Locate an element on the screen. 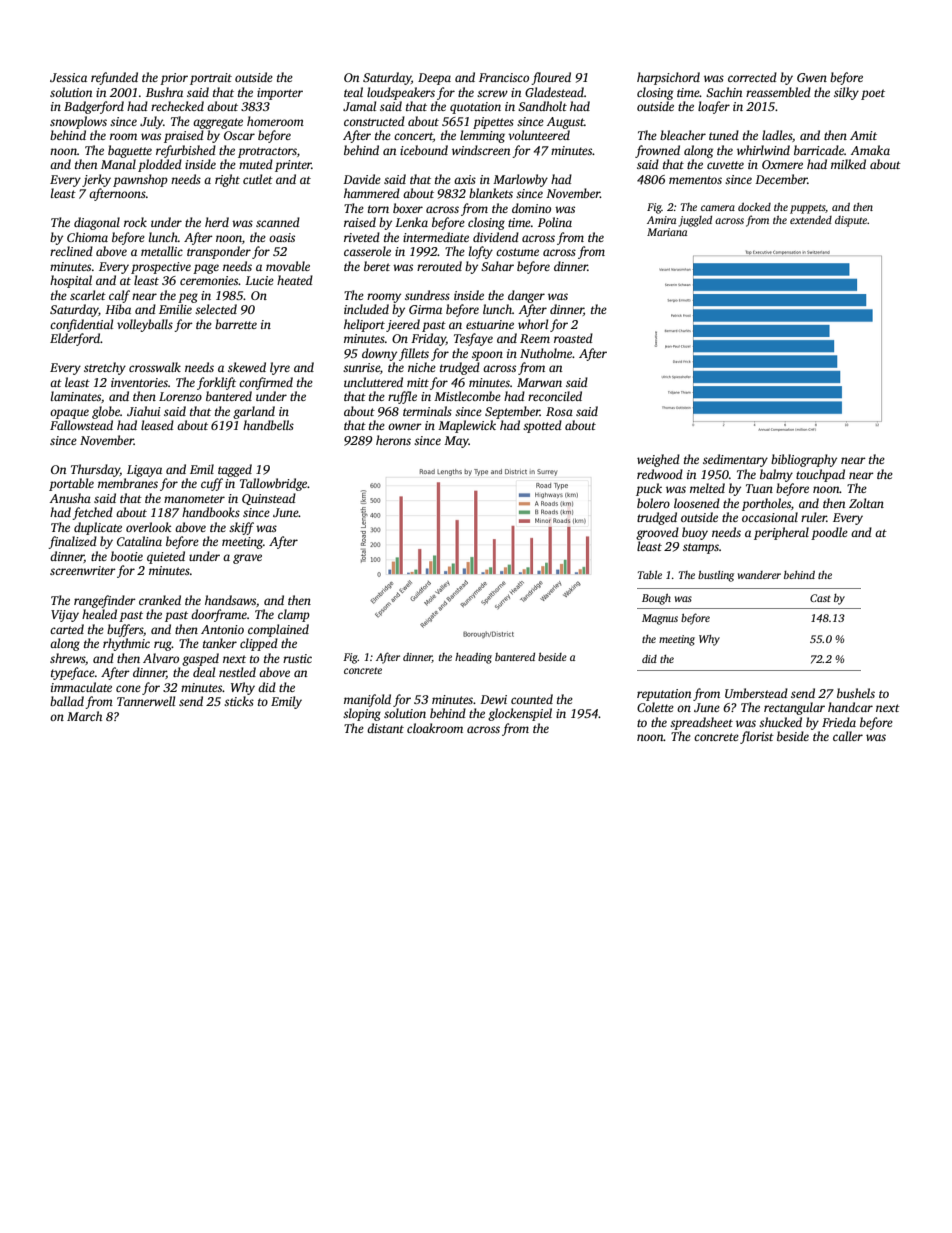 The image size is (952, 1233). windscreen is located at coordinates (481, 150).
